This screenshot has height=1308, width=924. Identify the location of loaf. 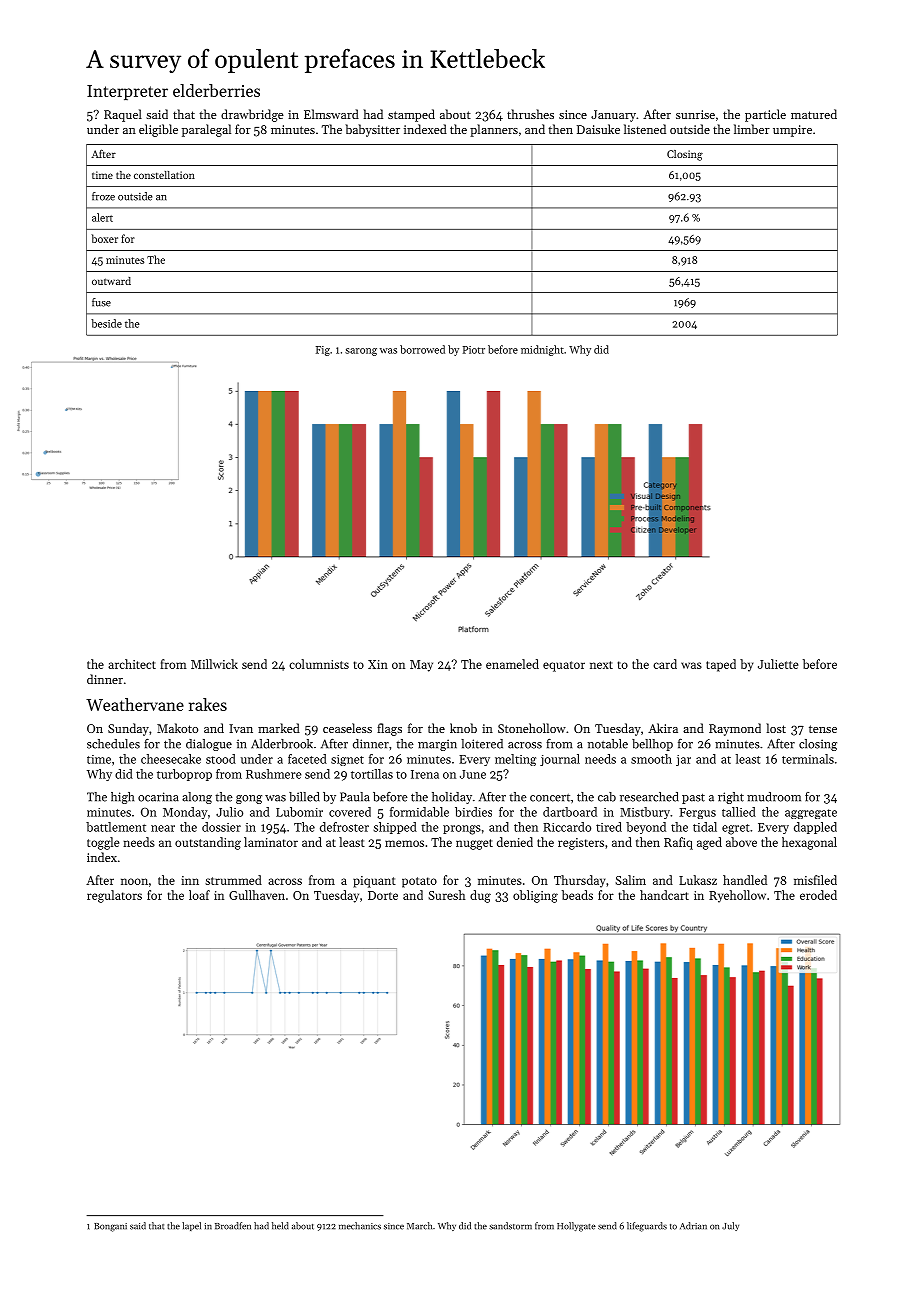
(199, 895).
